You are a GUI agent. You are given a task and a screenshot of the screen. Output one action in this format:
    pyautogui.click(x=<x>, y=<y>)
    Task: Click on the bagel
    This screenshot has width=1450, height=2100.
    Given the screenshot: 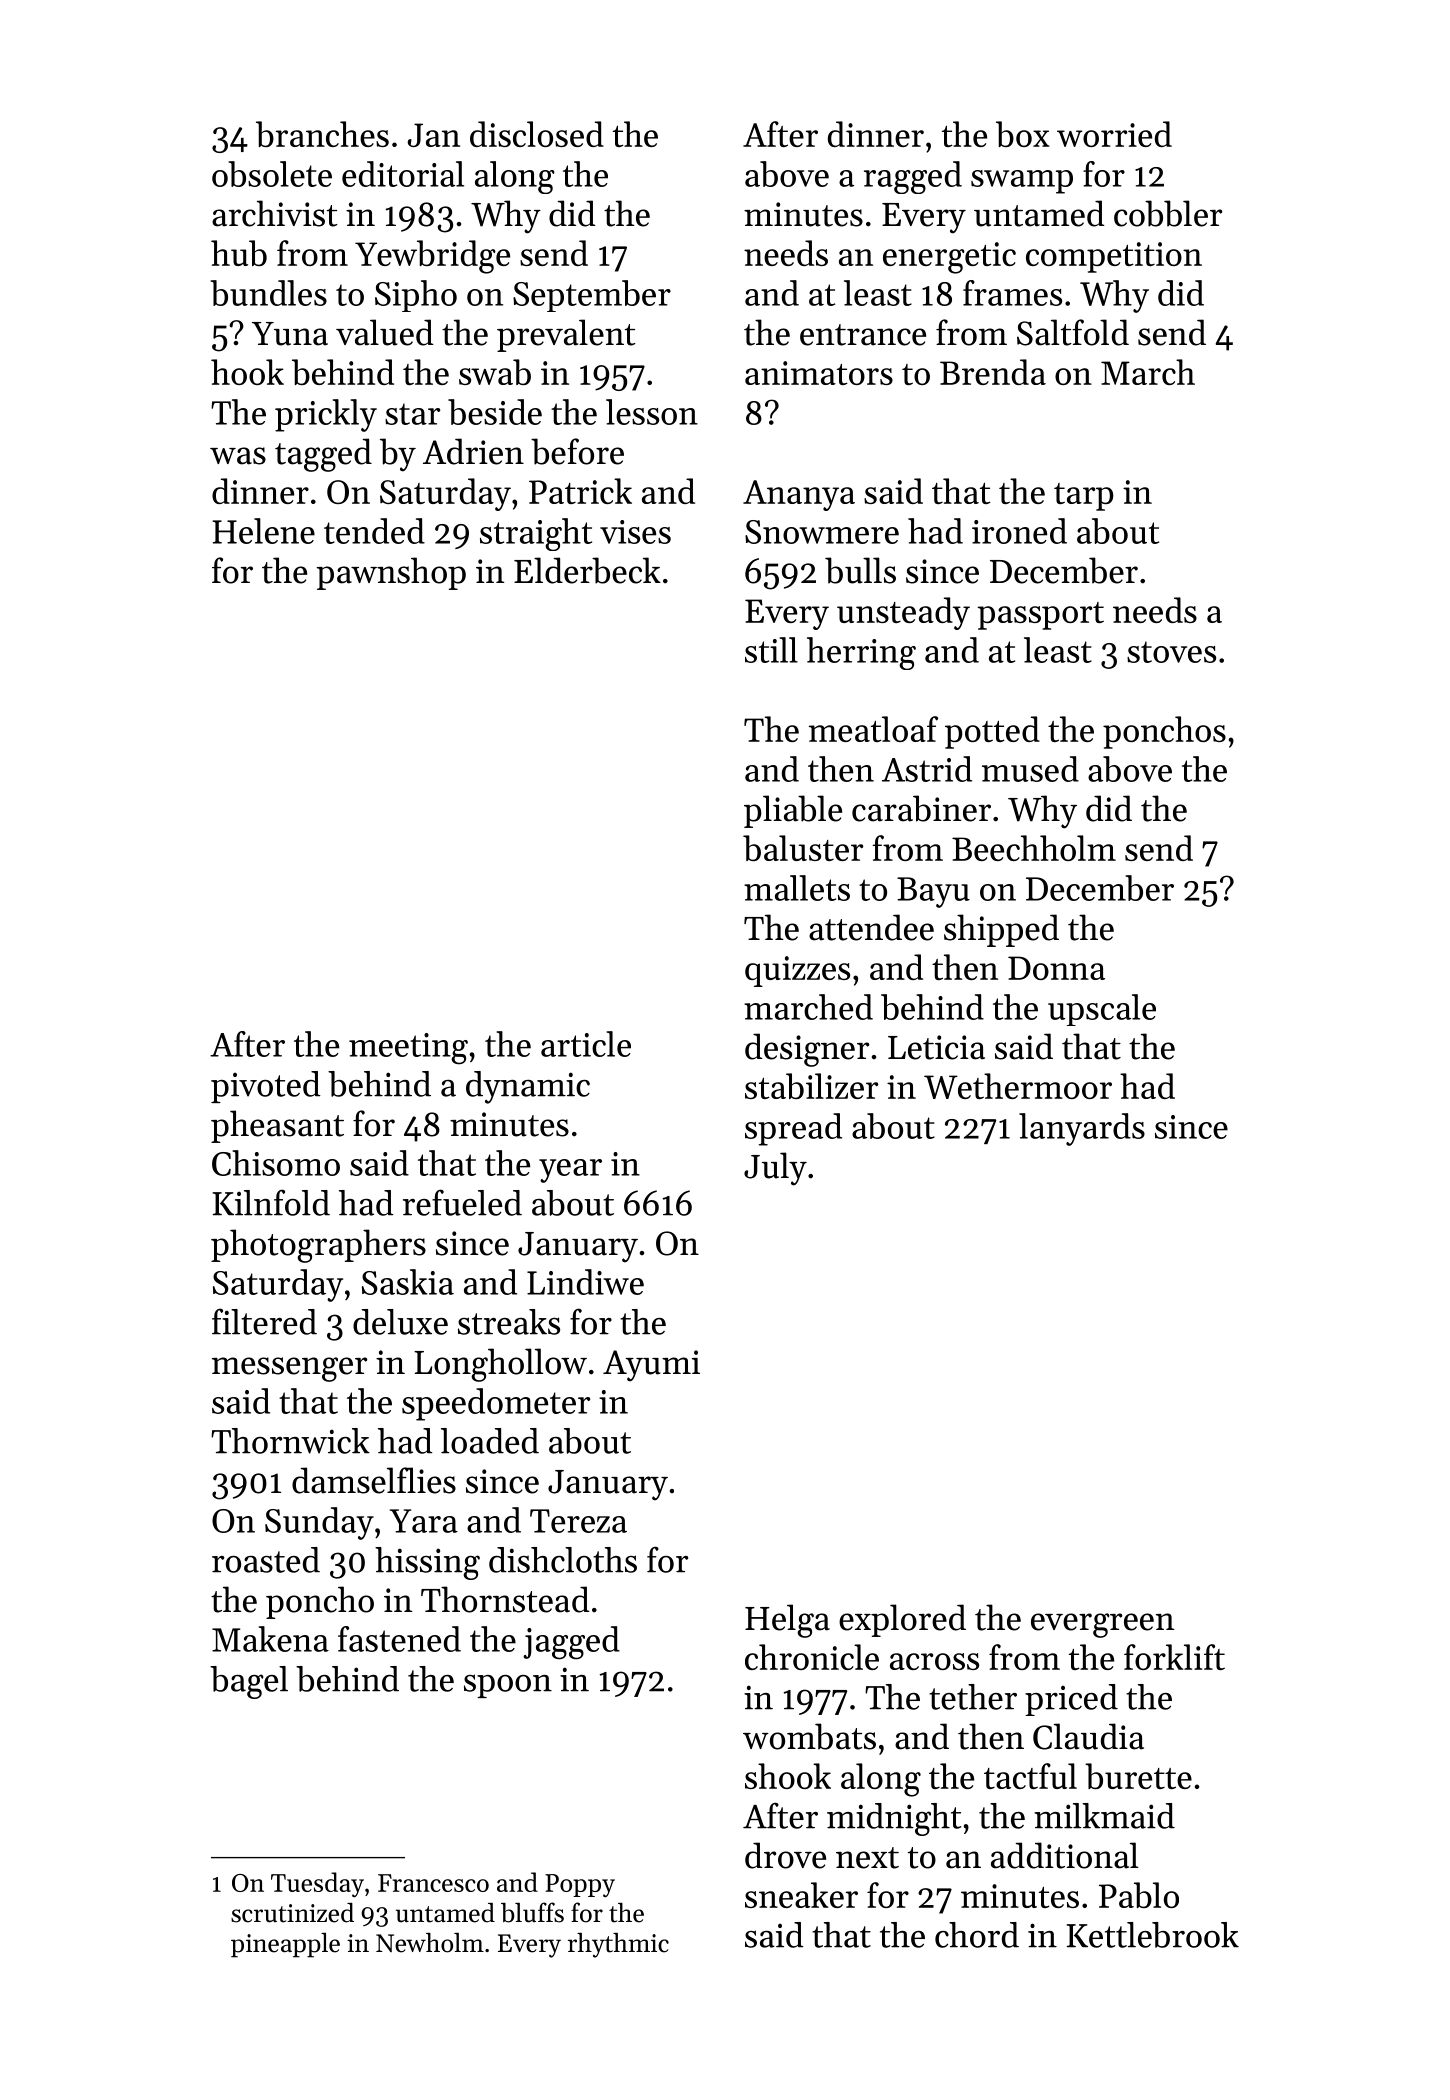 What is the action you would take?
    pyautogui.click(x=249, y=1682)
